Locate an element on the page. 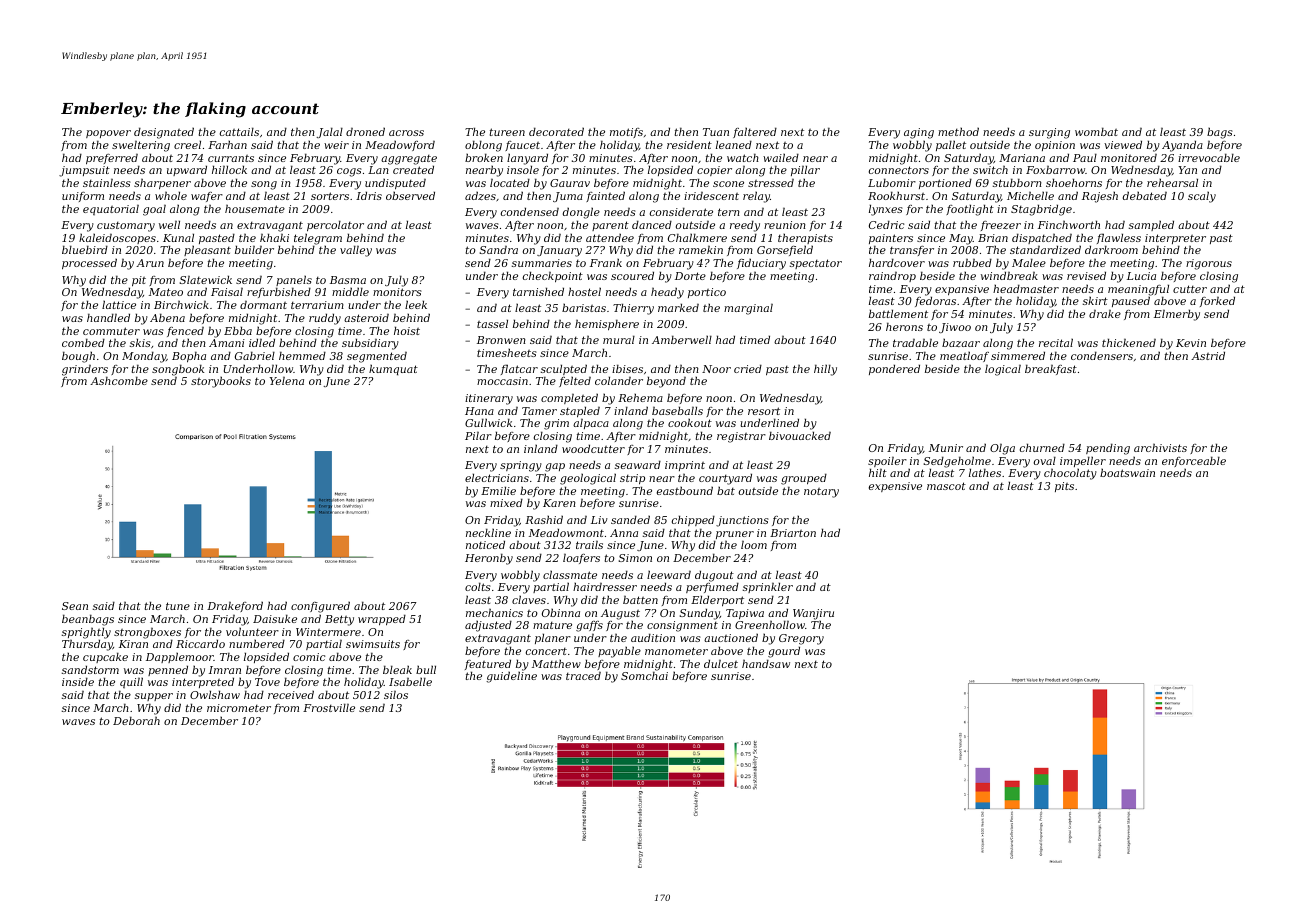 The height and width of the page is (924, 1308). cupcake is located at coordinates (105, 657).
